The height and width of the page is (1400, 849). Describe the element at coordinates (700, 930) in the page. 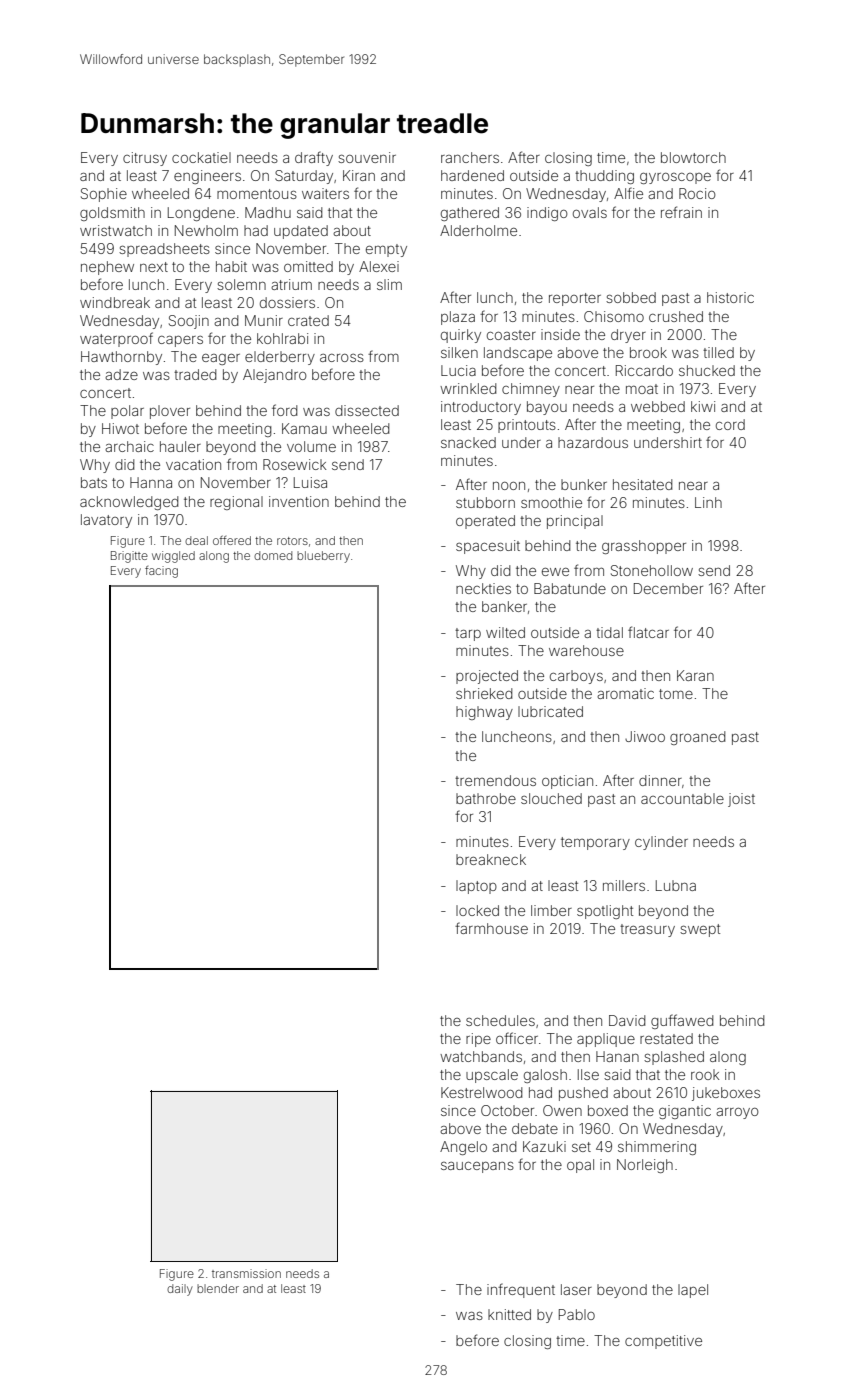

I see `swept` at that location.
